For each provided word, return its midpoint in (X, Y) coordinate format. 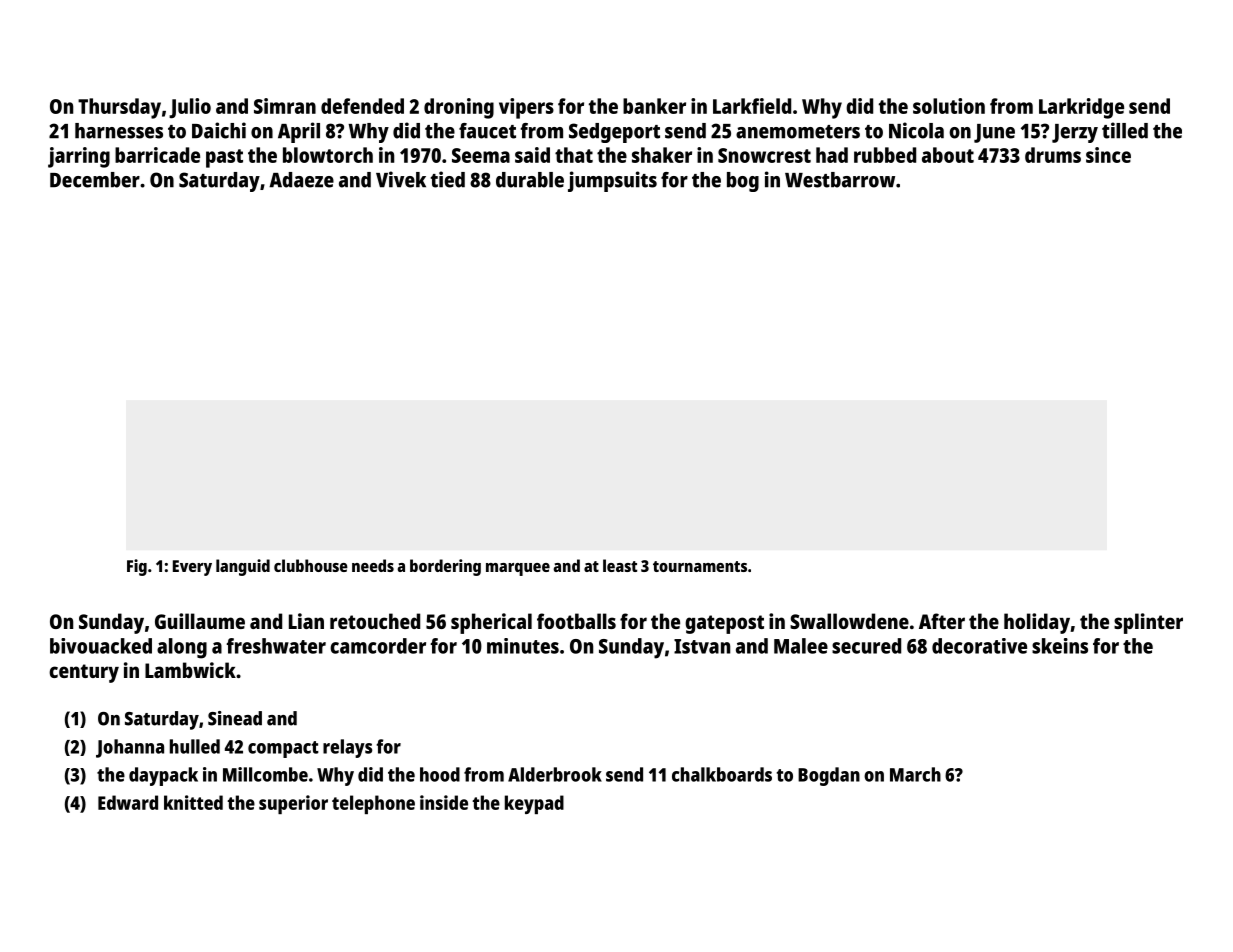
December (95, 180)
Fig (137, 567)
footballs (576, 621)
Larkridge (1081, 108)
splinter (1148, 623)
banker (654, 106)
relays (347, 748)
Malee (801, 646)
